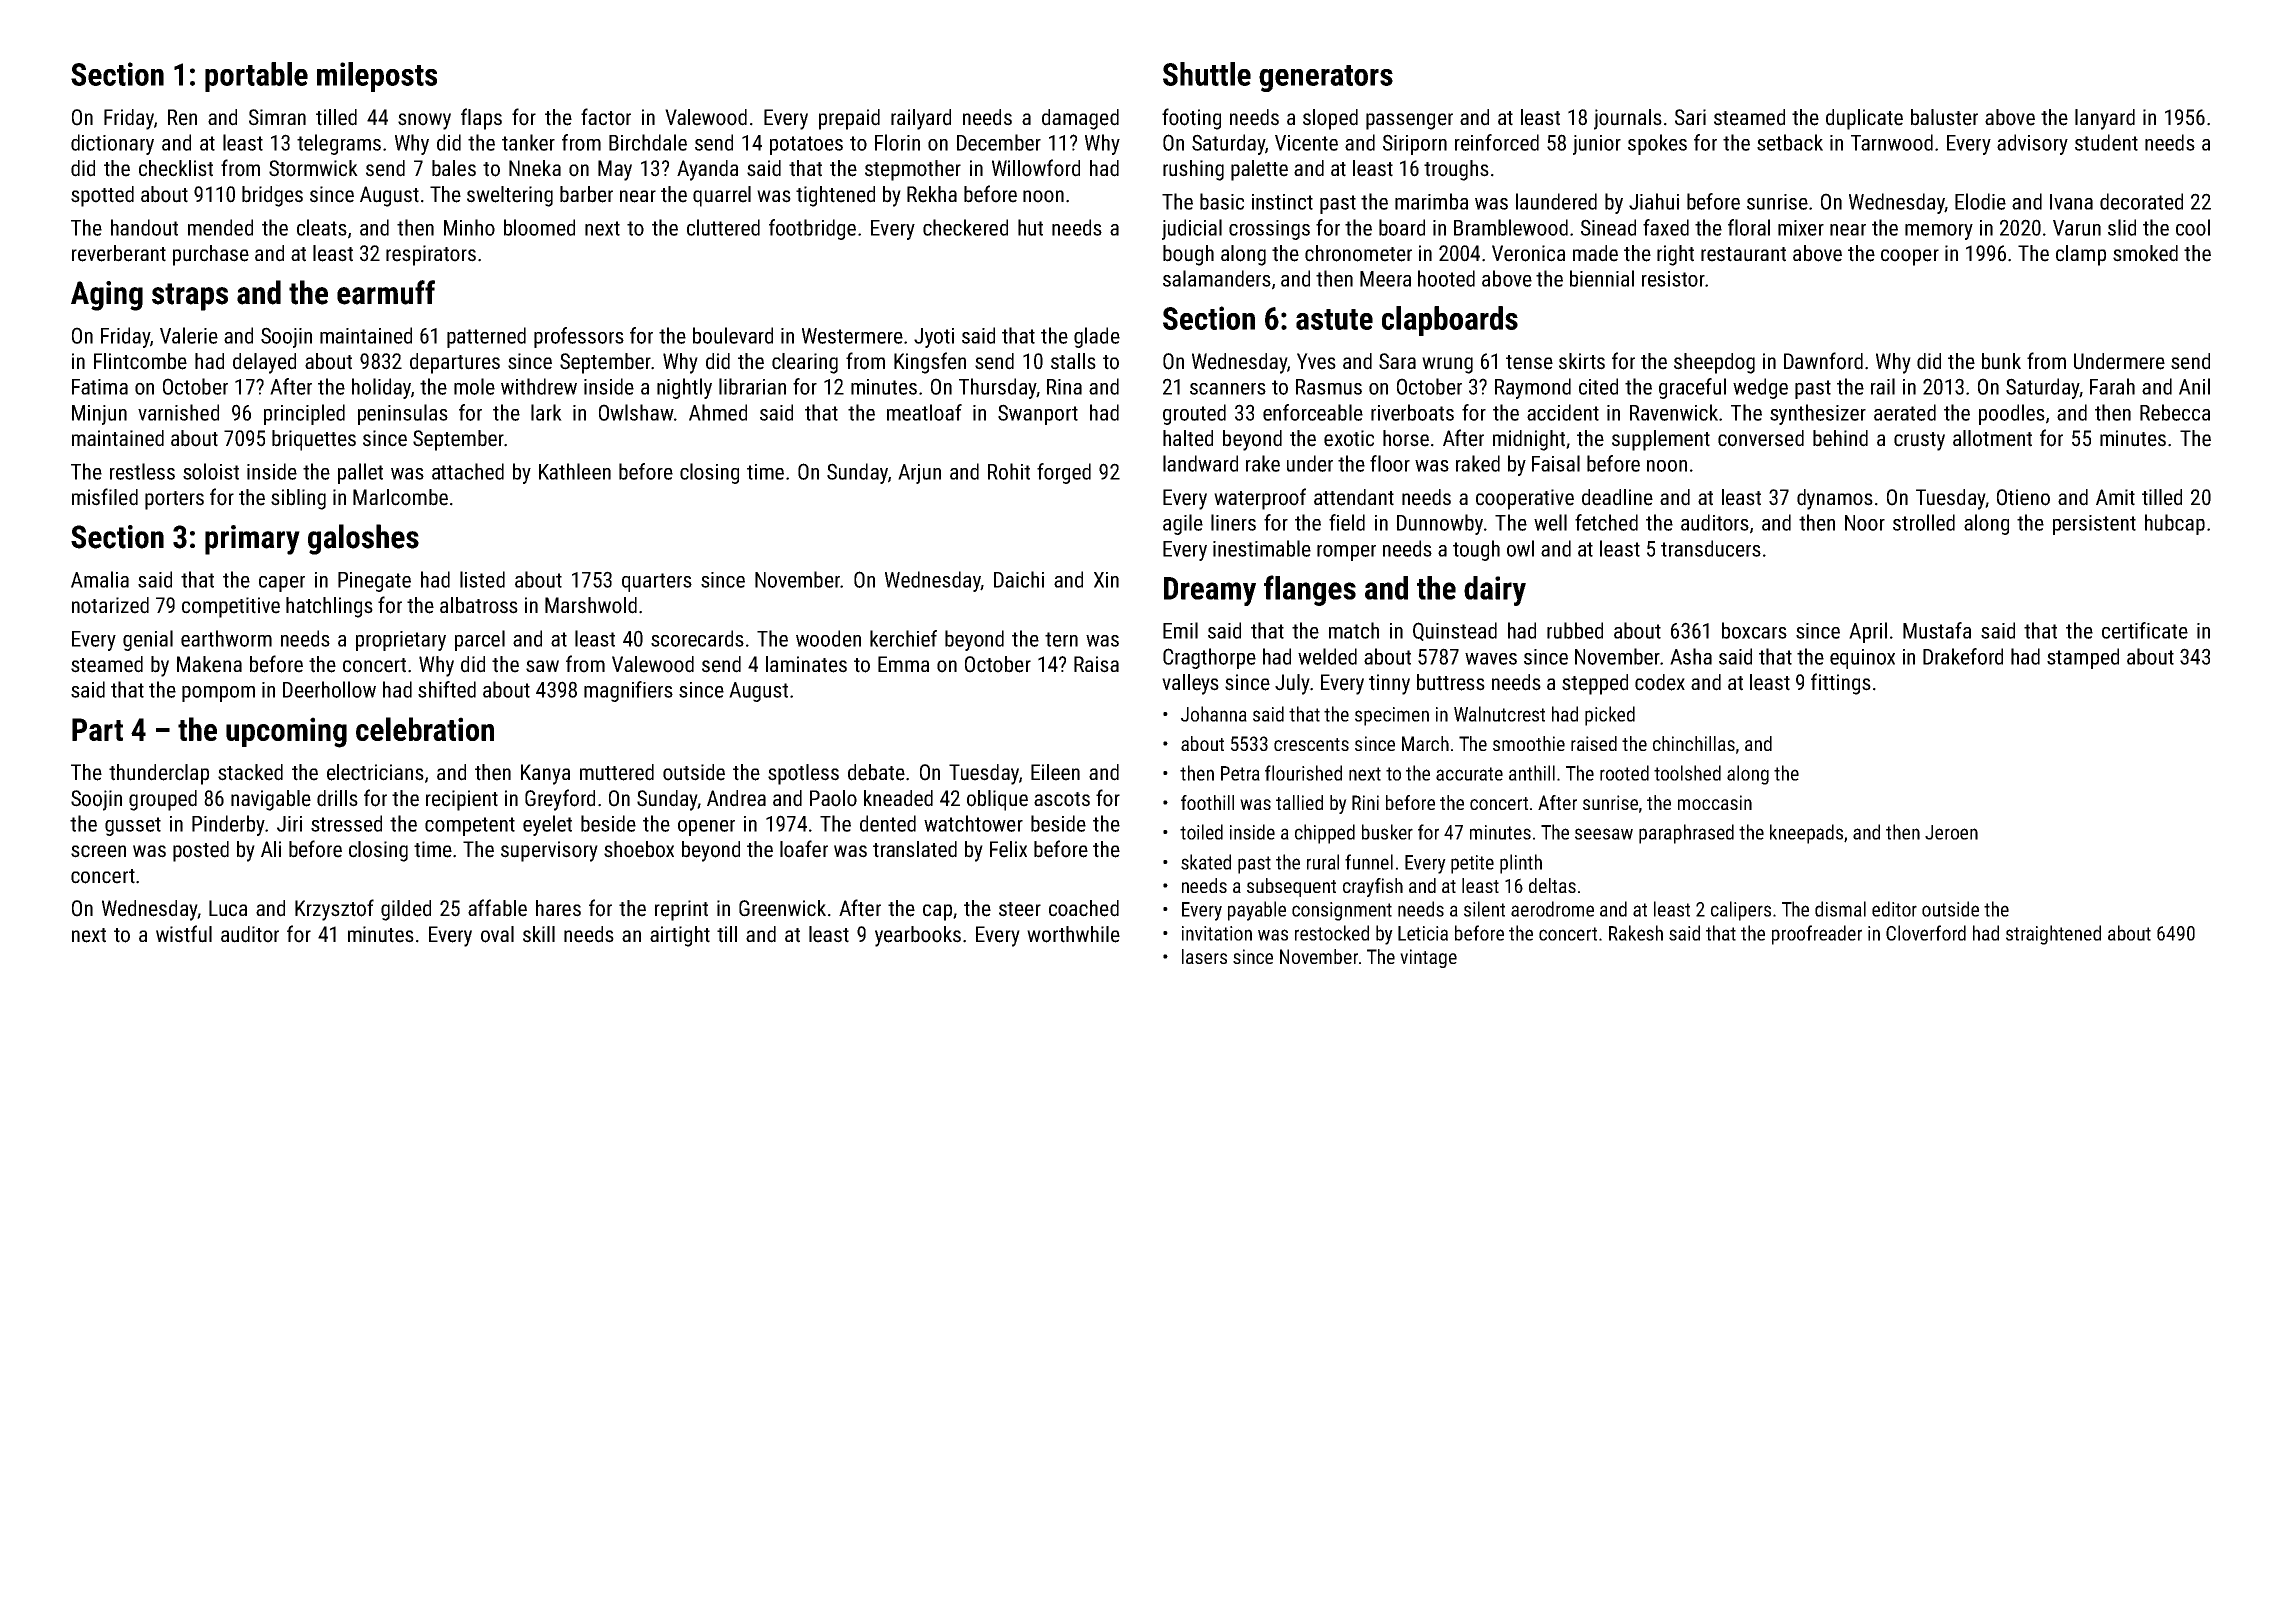 The image size is (2282, 1614). What do you see at coordinates (1209, 658) in the screenshot?
I see `Cragthorpe` at bounding box center [1209, 658].
